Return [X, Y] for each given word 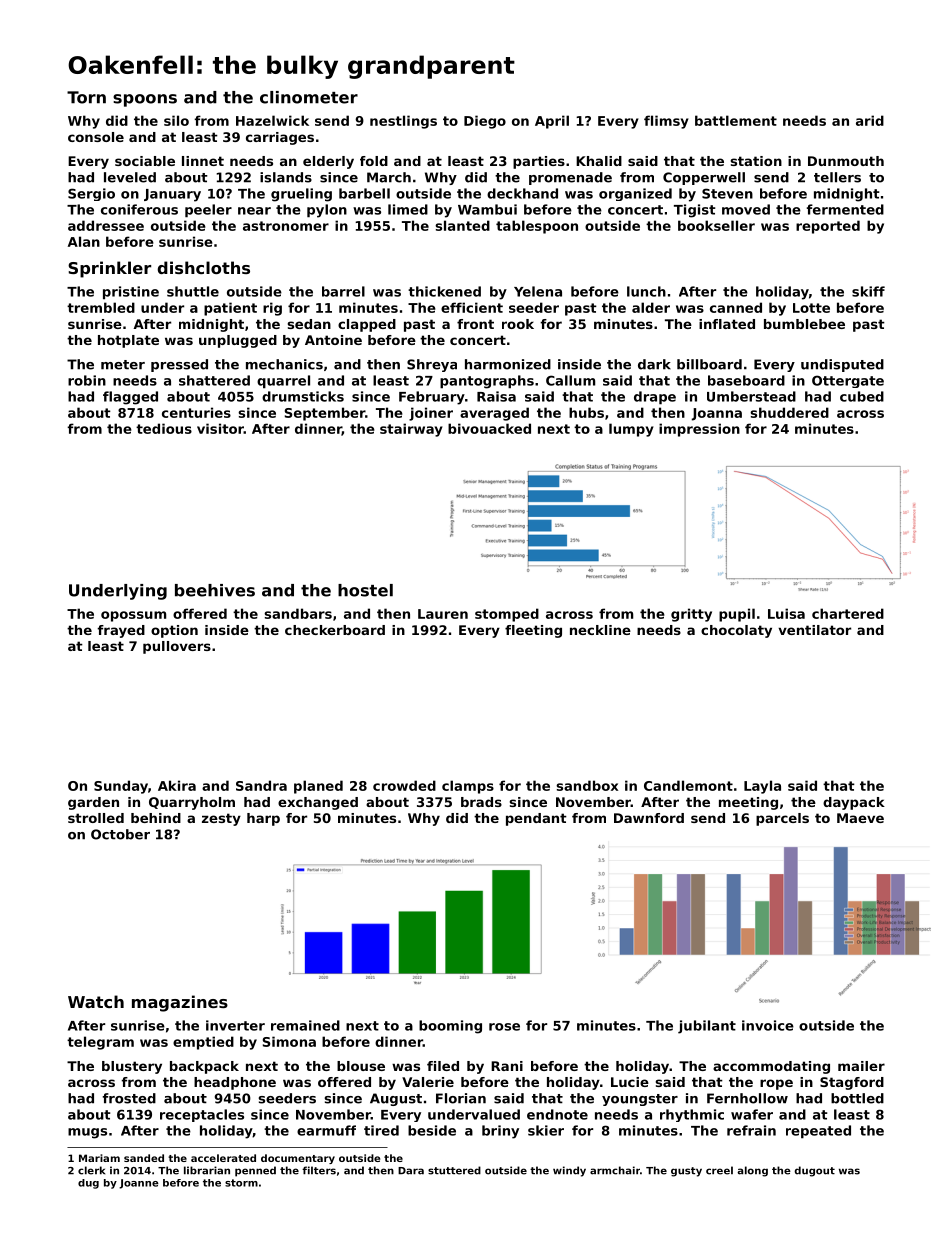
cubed [862, 396]
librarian [207, 1170]
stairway [411, 430]
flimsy [666, 122]
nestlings [403, 122]
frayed [121, 631]
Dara [411, 1171]
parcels [782, 819]
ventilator [814, 630]
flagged [130, 398]
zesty [221, 819]
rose [504, 1027]
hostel [365, 590]
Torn [86, 97]
